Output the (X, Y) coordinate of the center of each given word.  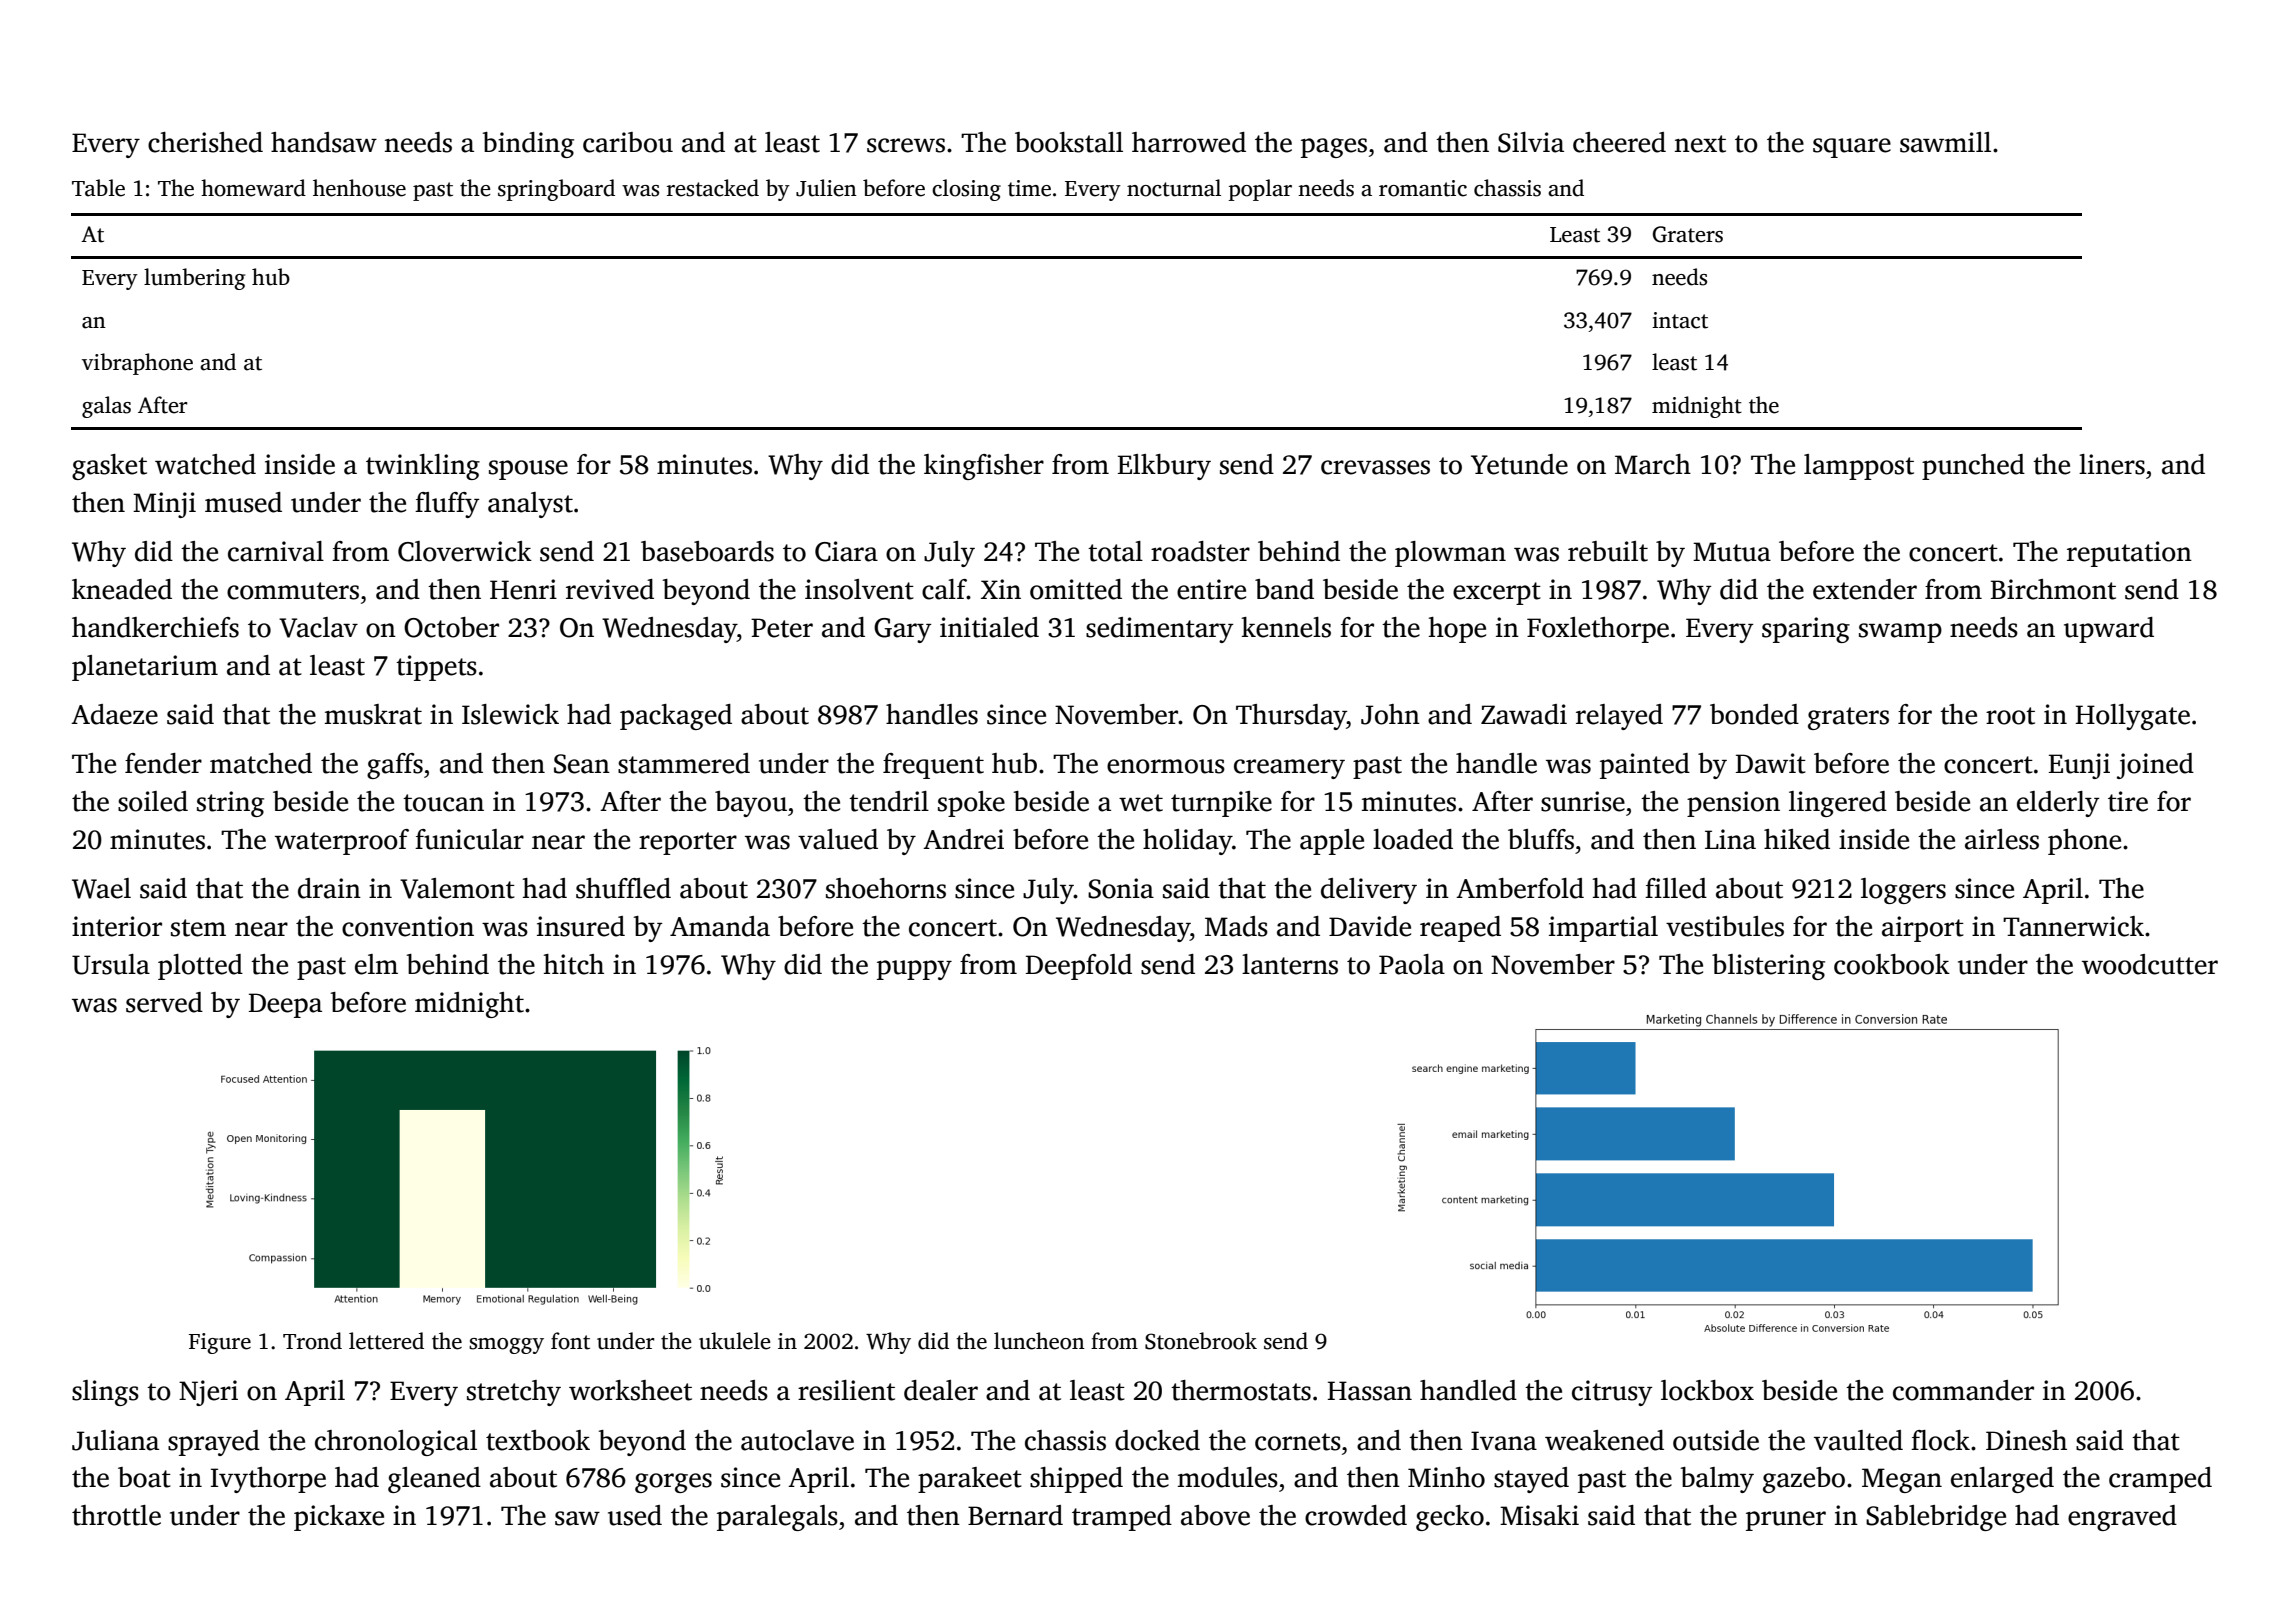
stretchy (514, 1393)
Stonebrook (1201, 1341)
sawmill (1945, 142)
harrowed (1189, 142)
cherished (205, 142)
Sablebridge (1936, 1518)
